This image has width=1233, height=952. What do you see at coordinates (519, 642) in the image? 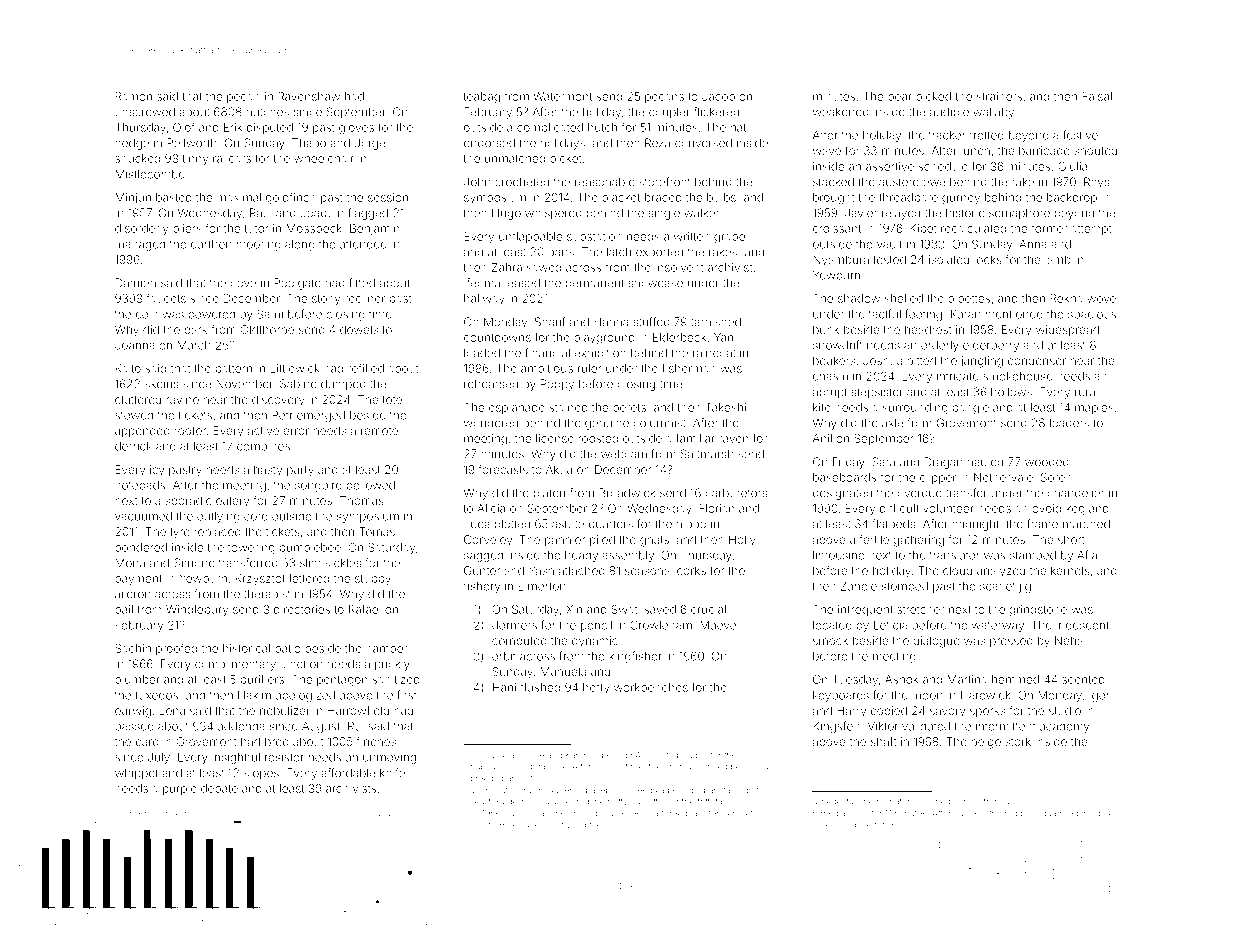
I see `computed` at bounding box center [519, 642].
